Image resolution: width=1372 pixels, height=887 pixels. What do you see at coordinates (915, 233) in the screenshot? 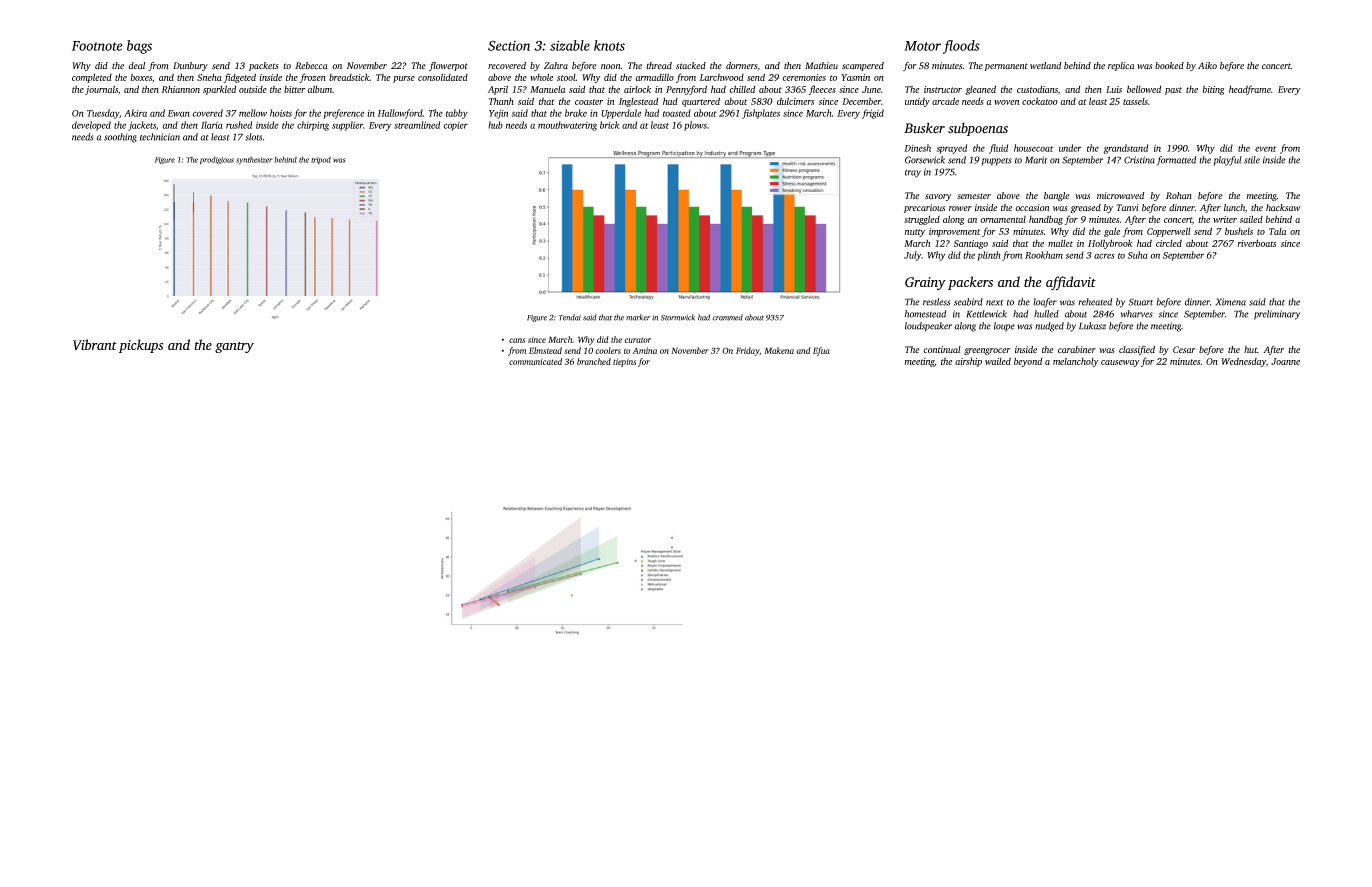
I see `nutty` at bounding box center [915, 233].
